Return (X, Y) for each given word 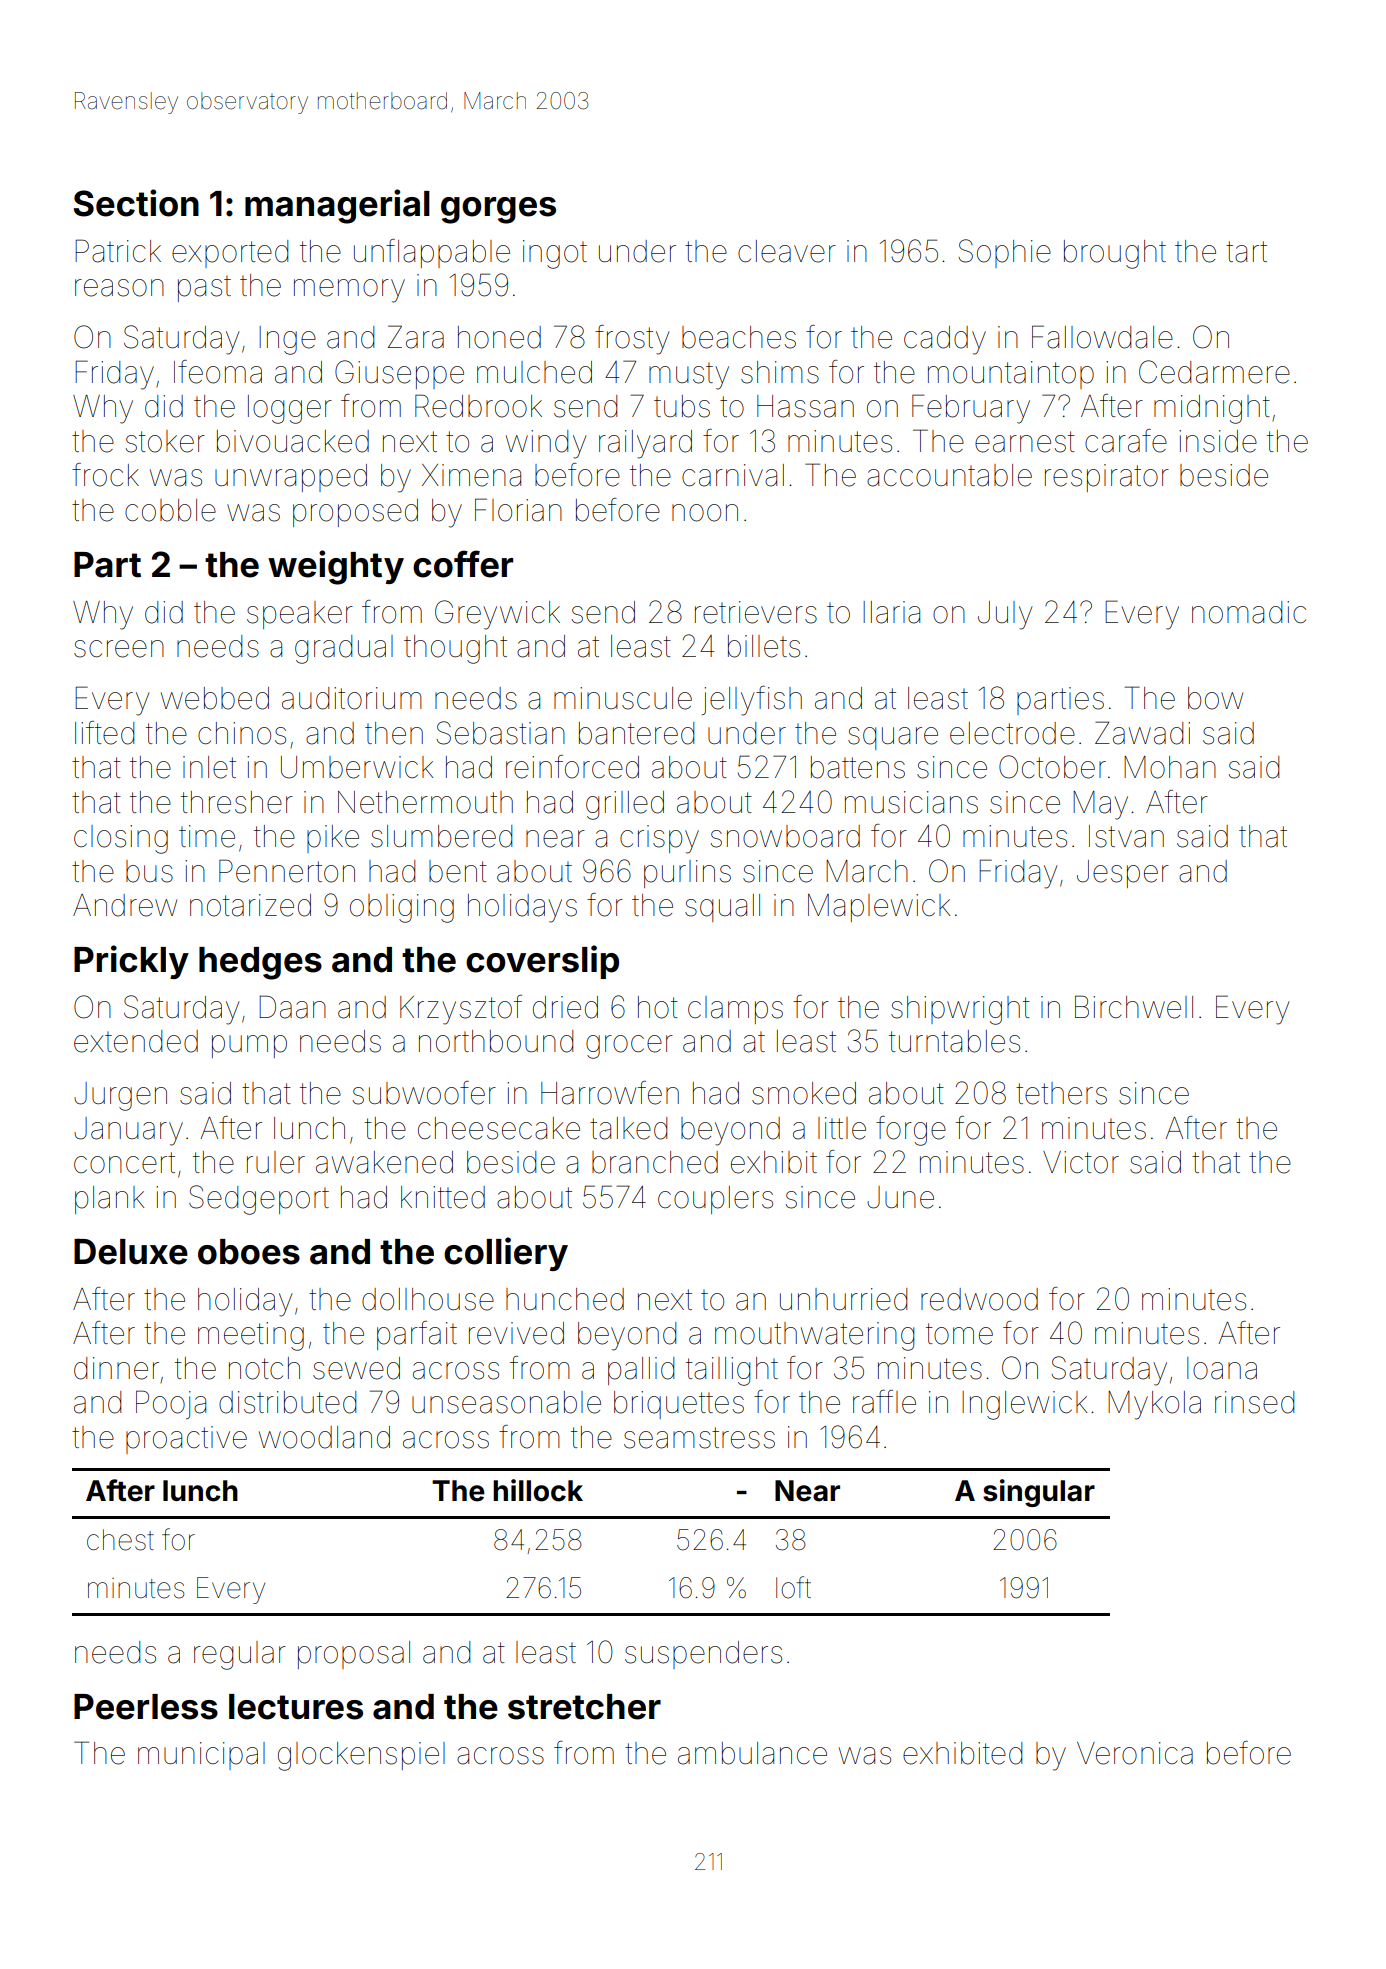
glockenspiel (361, 1756)
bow (1215, 698)
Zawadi (1142, 733)
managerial (337, 206)
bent (458, 871)
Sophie (1004, 253)
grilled (625, 805)
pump (249, 1046)
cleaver (787, 251)
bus (149, 871)
